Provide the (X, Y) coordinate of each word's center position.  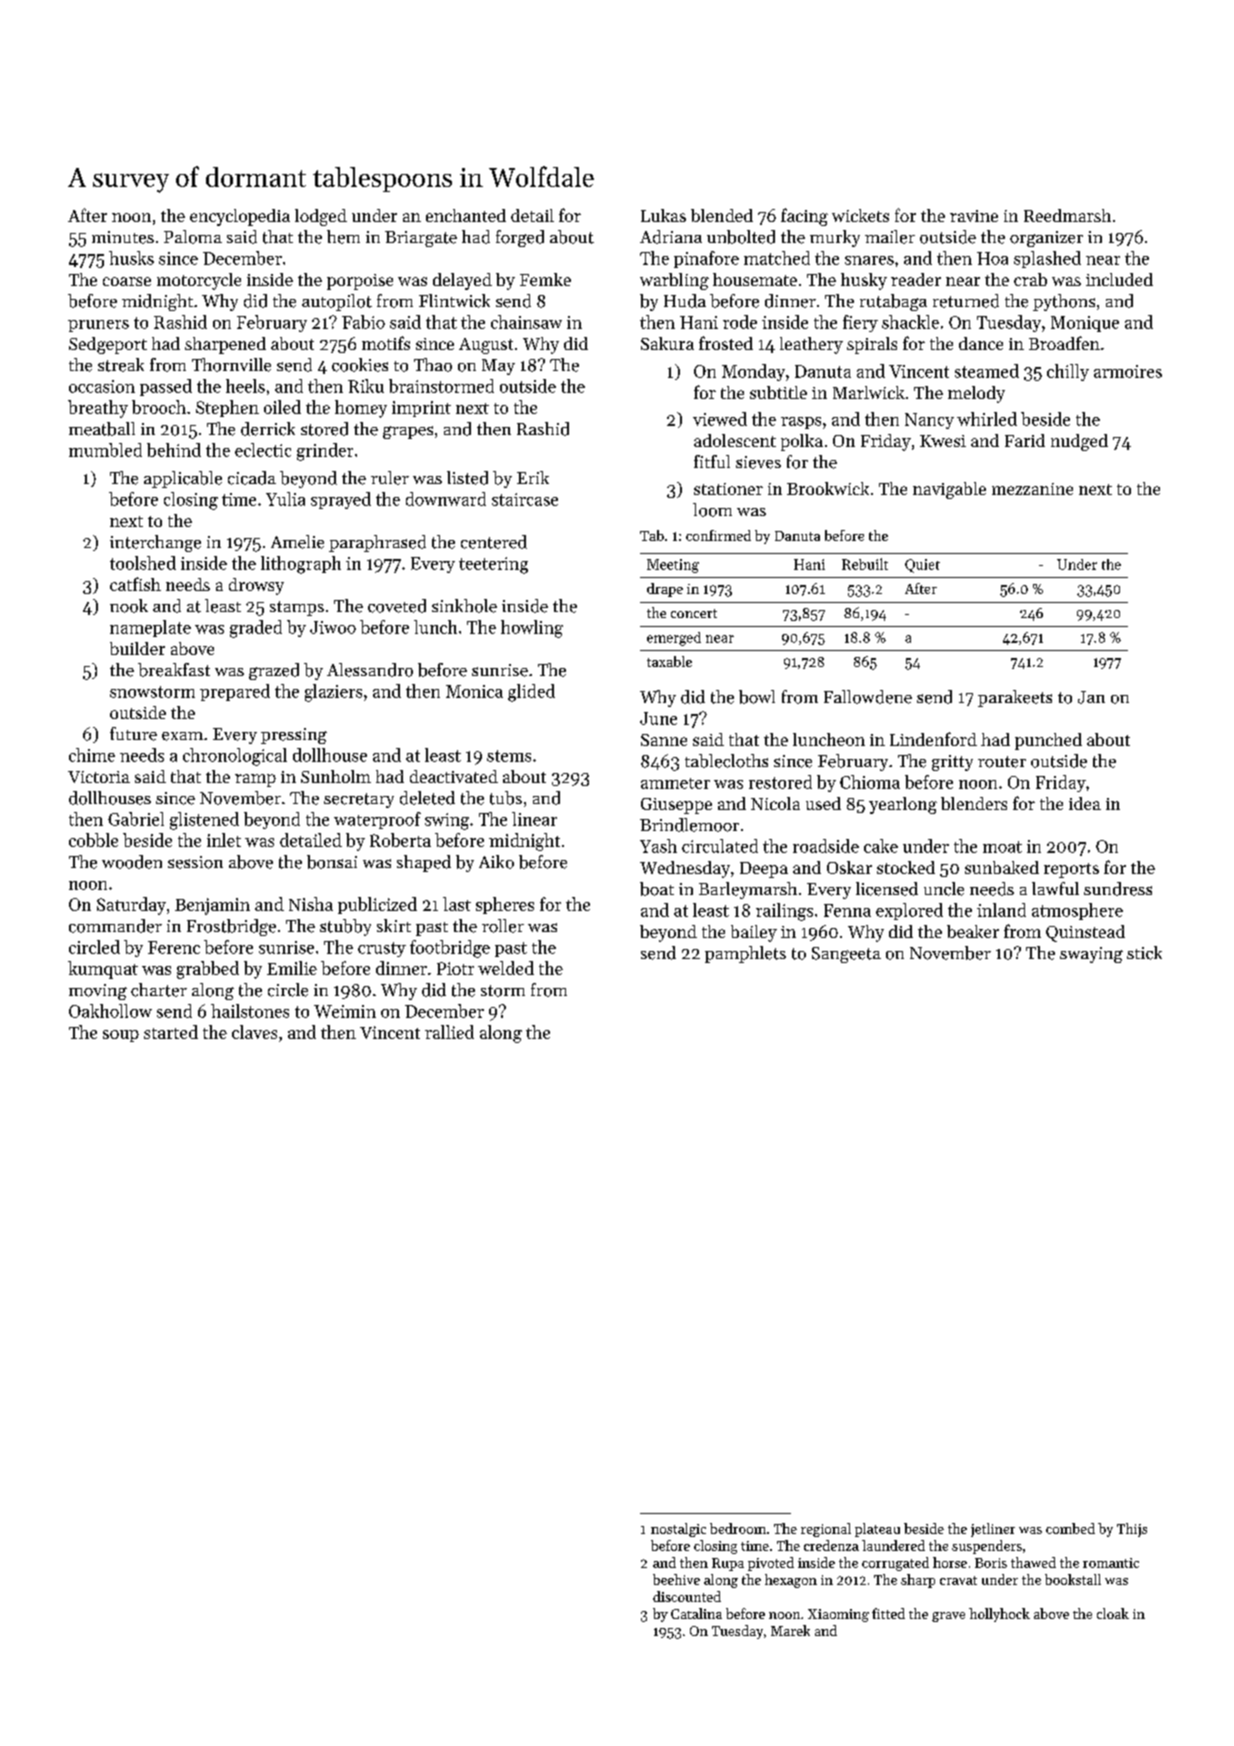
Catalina (696, 1613)
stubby (345, 927)
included (1119, 279)
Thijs (1132, 1530)
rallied (449, 1032)
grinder (325, 452)
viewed (720, 419)
